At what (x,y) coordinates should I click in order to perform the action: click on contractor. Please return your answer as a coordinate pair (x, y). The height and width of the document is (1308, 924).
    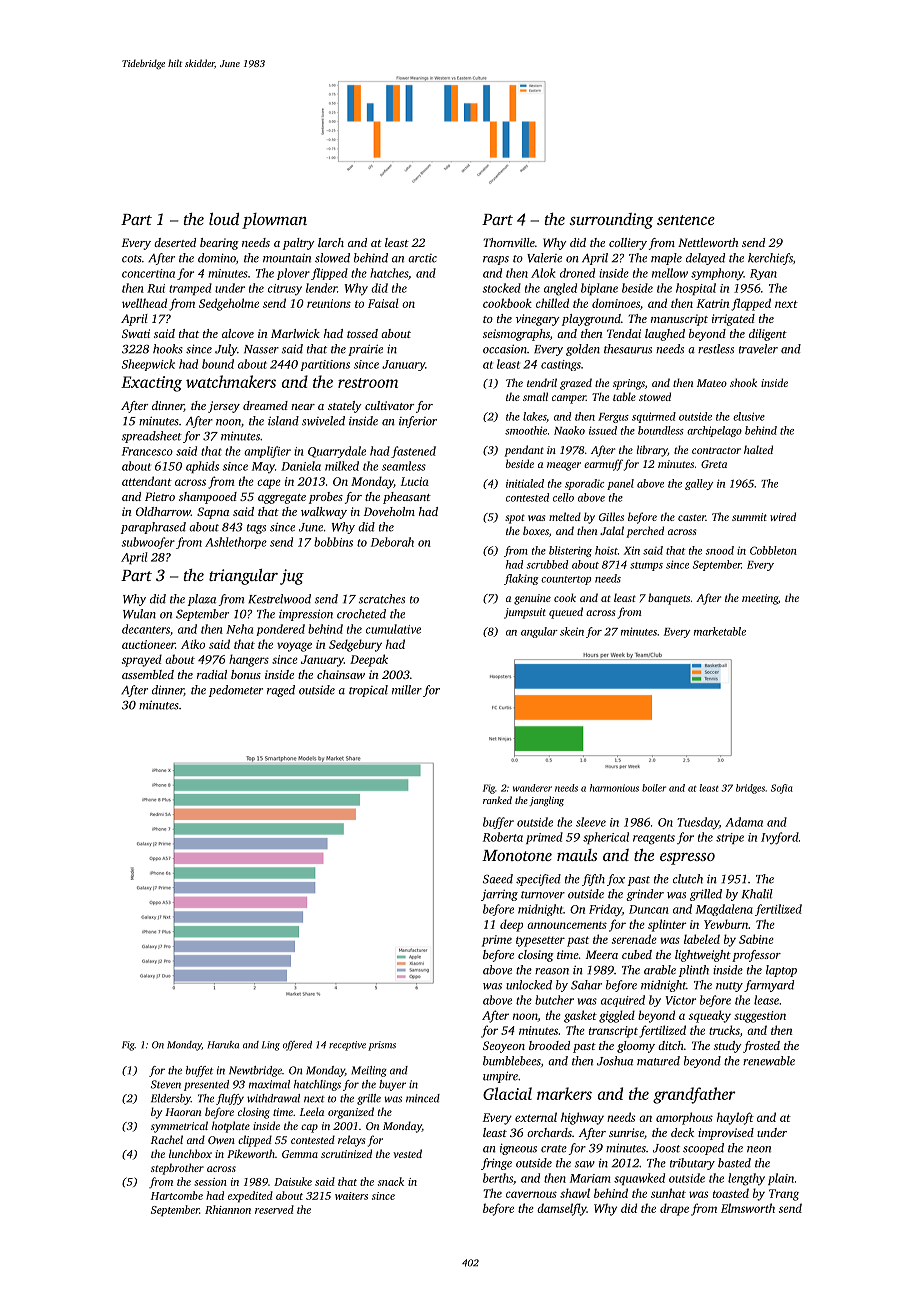
    Looking at the image, I should click on (716, 450).
